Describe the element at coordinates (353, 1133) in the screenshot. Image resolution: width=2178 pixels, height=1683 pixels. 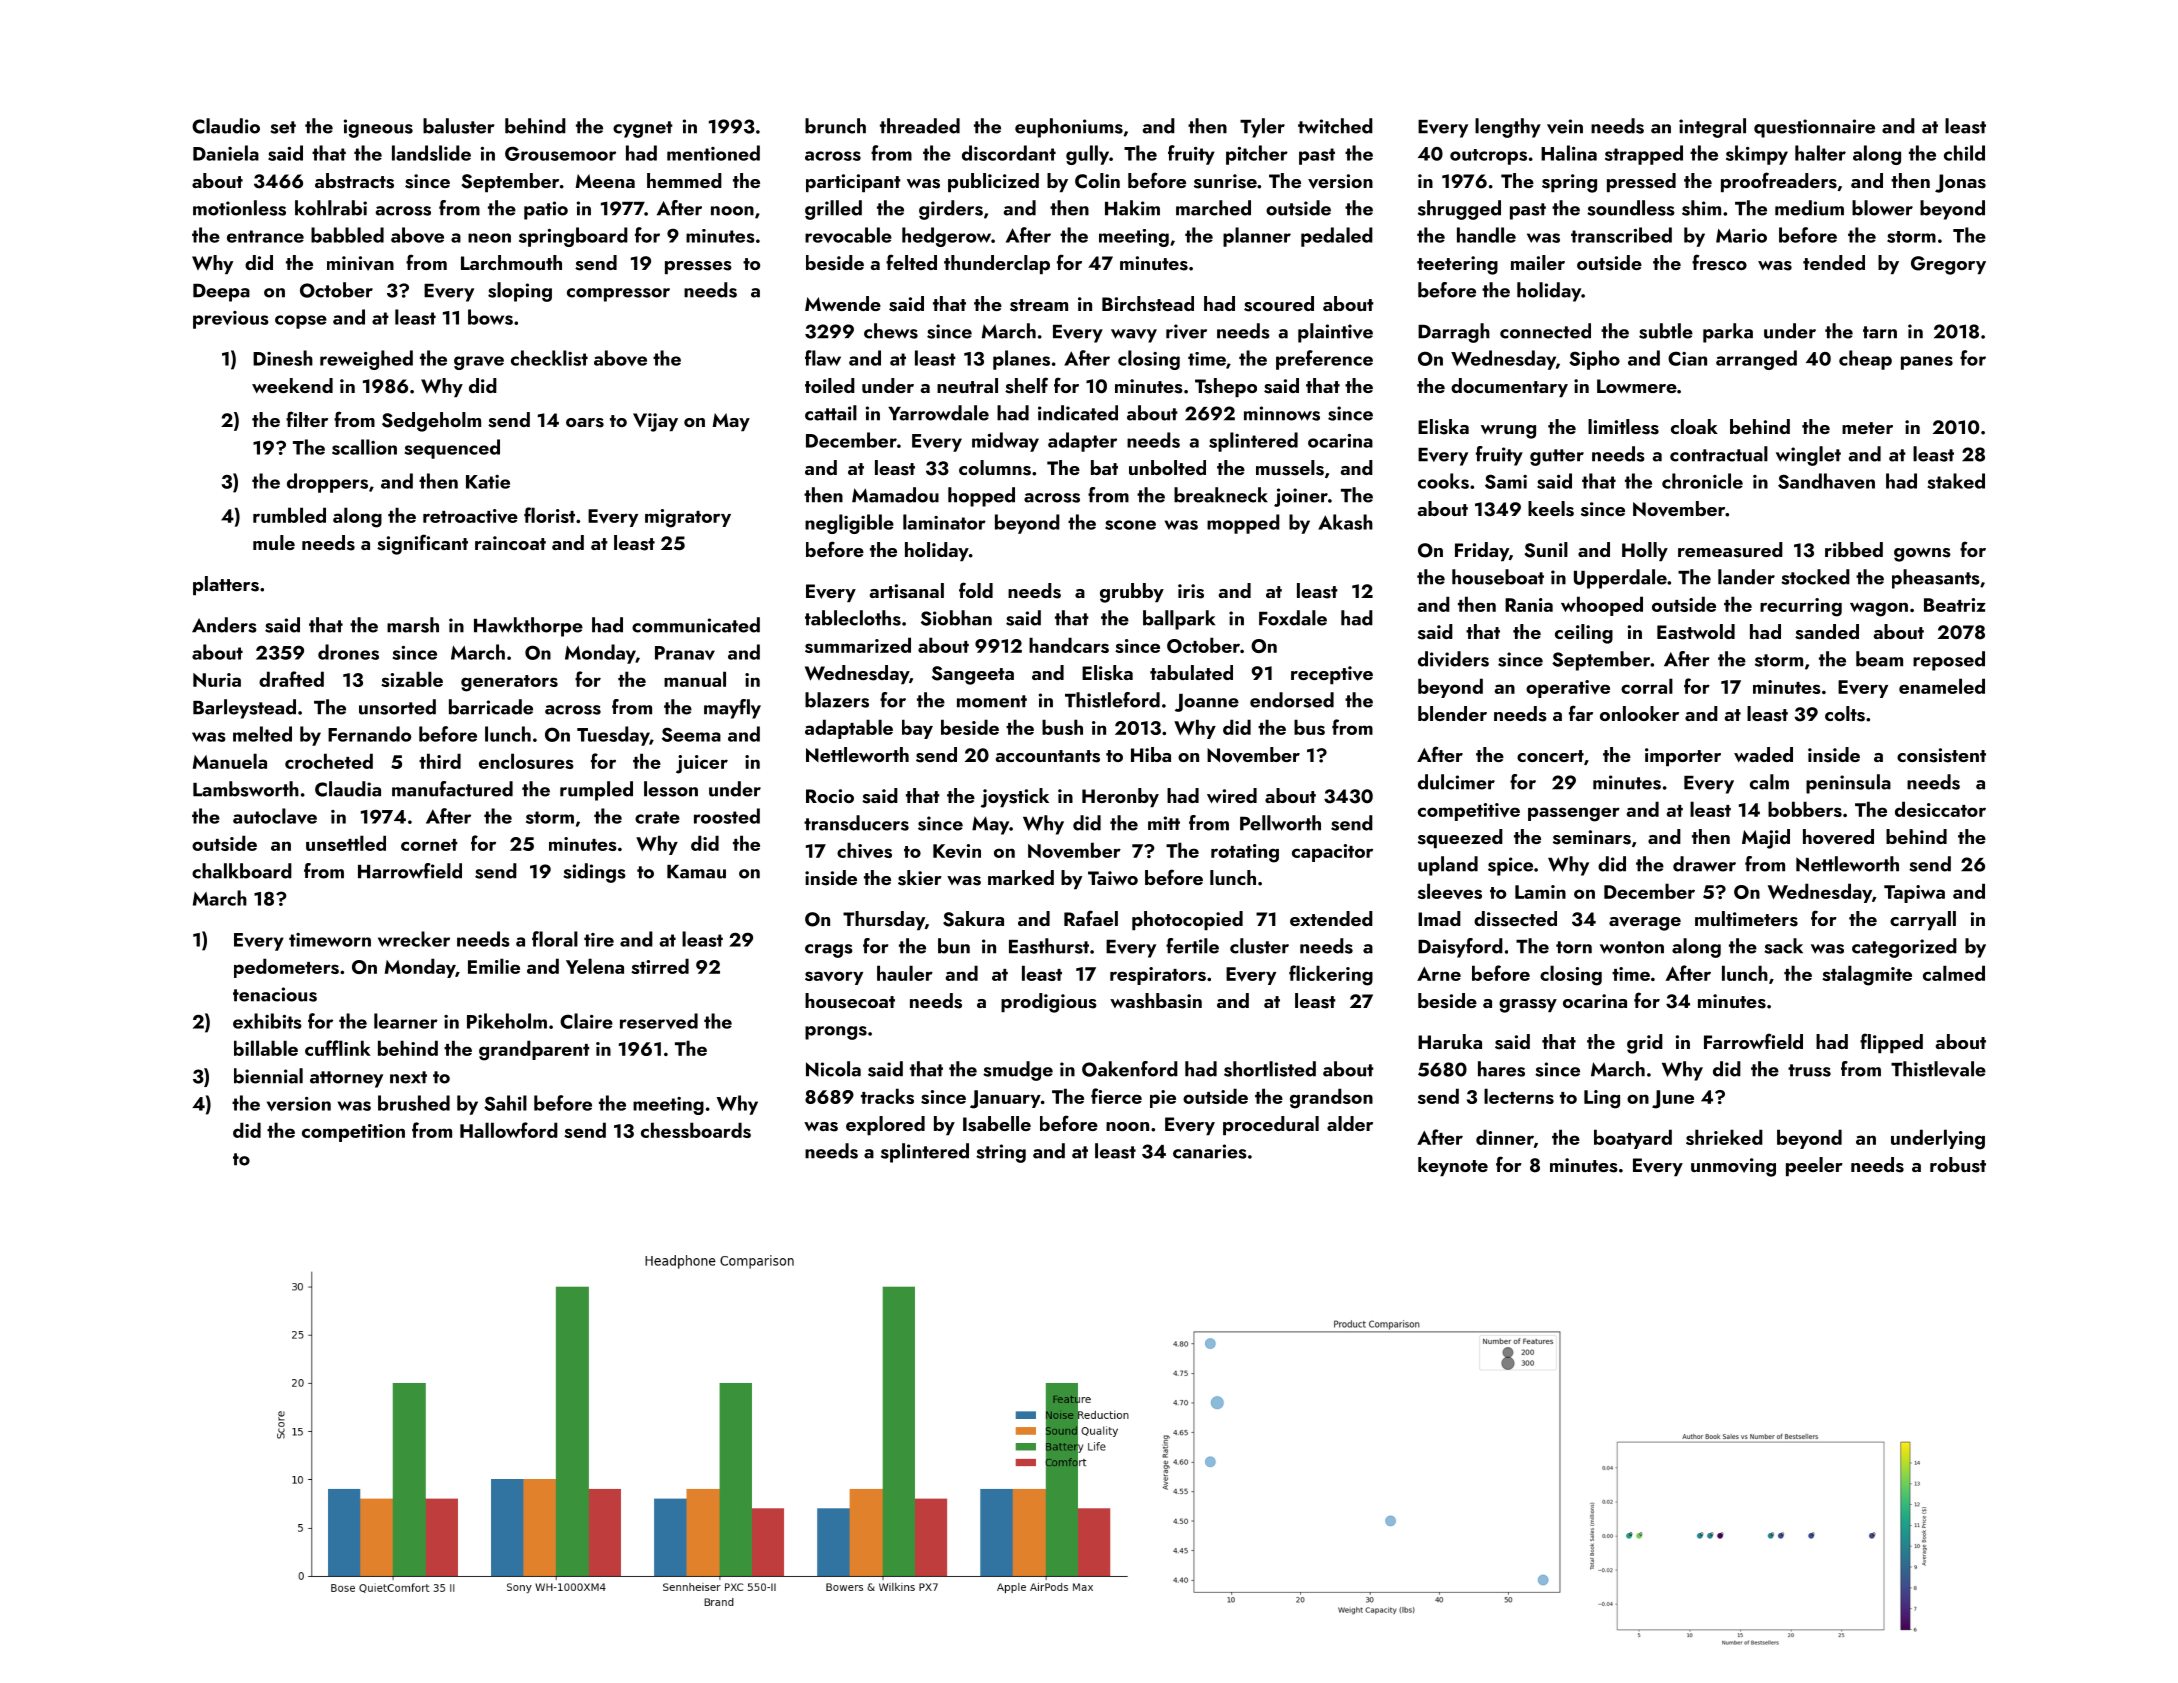
I see `competition` at that location.
